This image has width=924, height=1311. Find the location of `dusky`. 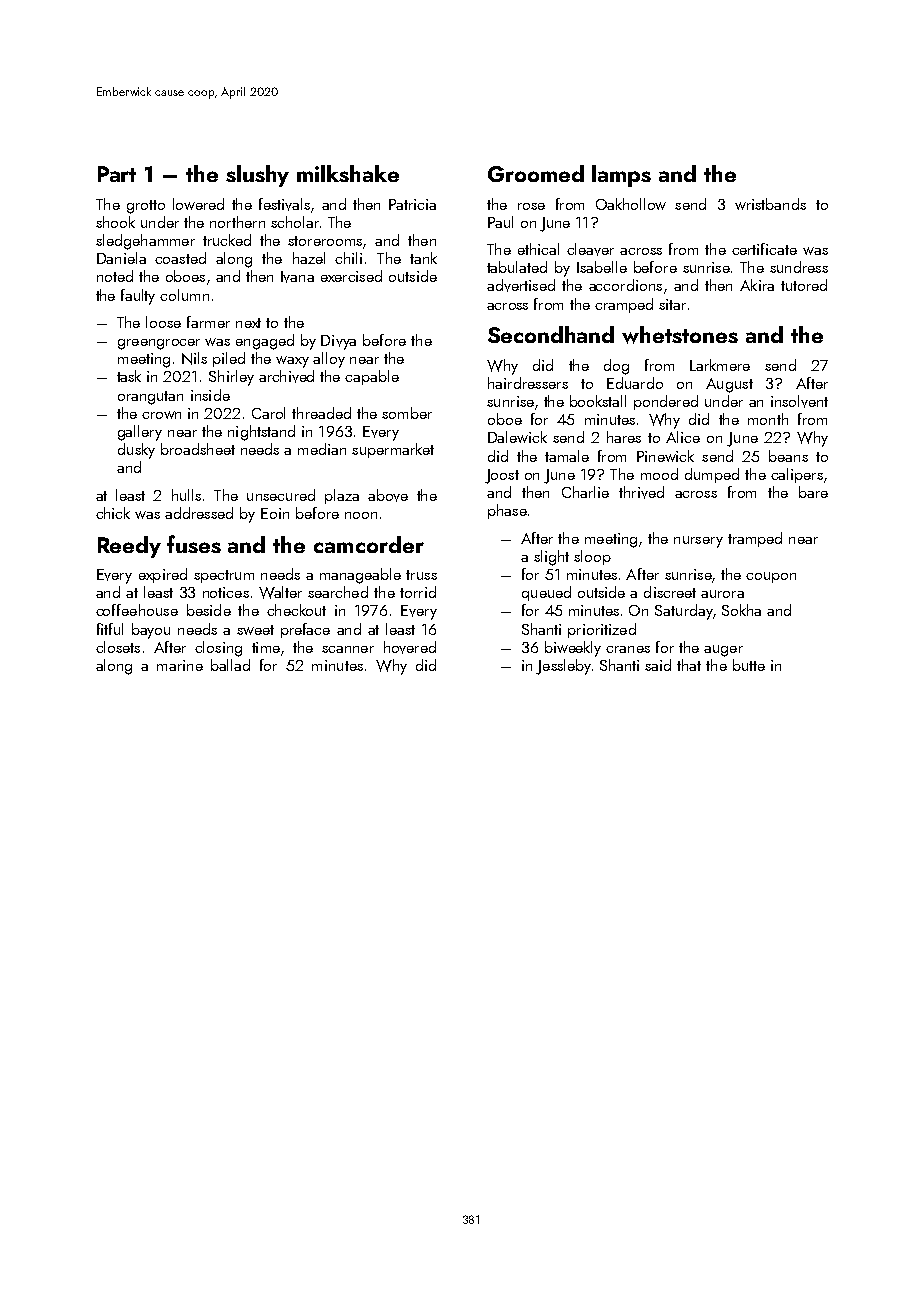

dusky is located at coordinates (136, 451).
